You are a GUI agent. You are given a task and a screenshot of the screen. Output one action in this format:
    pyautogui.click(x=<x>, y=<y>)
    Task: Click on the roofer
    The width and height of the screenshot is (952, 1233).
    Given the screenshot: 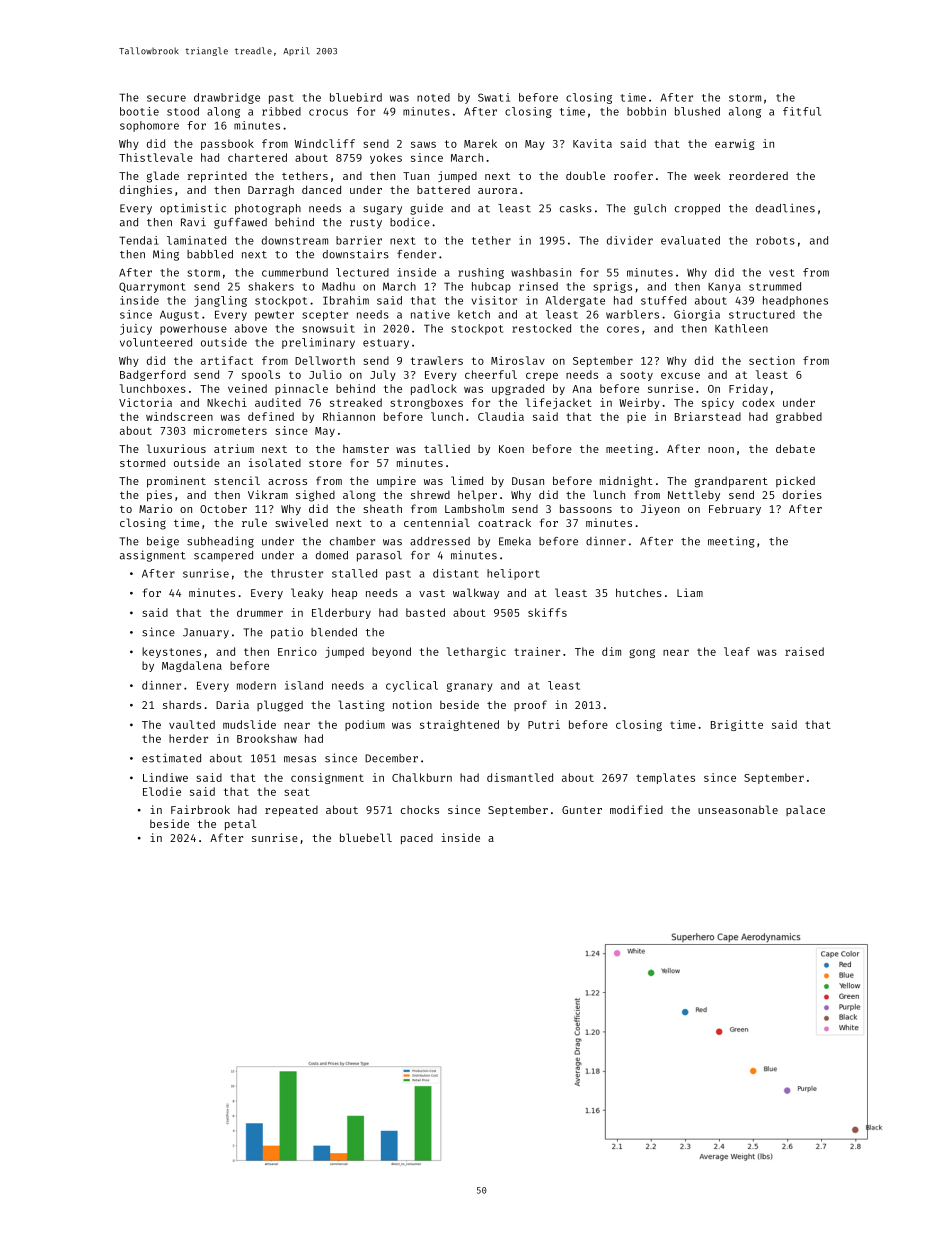 What is the action you would take?
    pyautogui.click(x=633, y=175)
